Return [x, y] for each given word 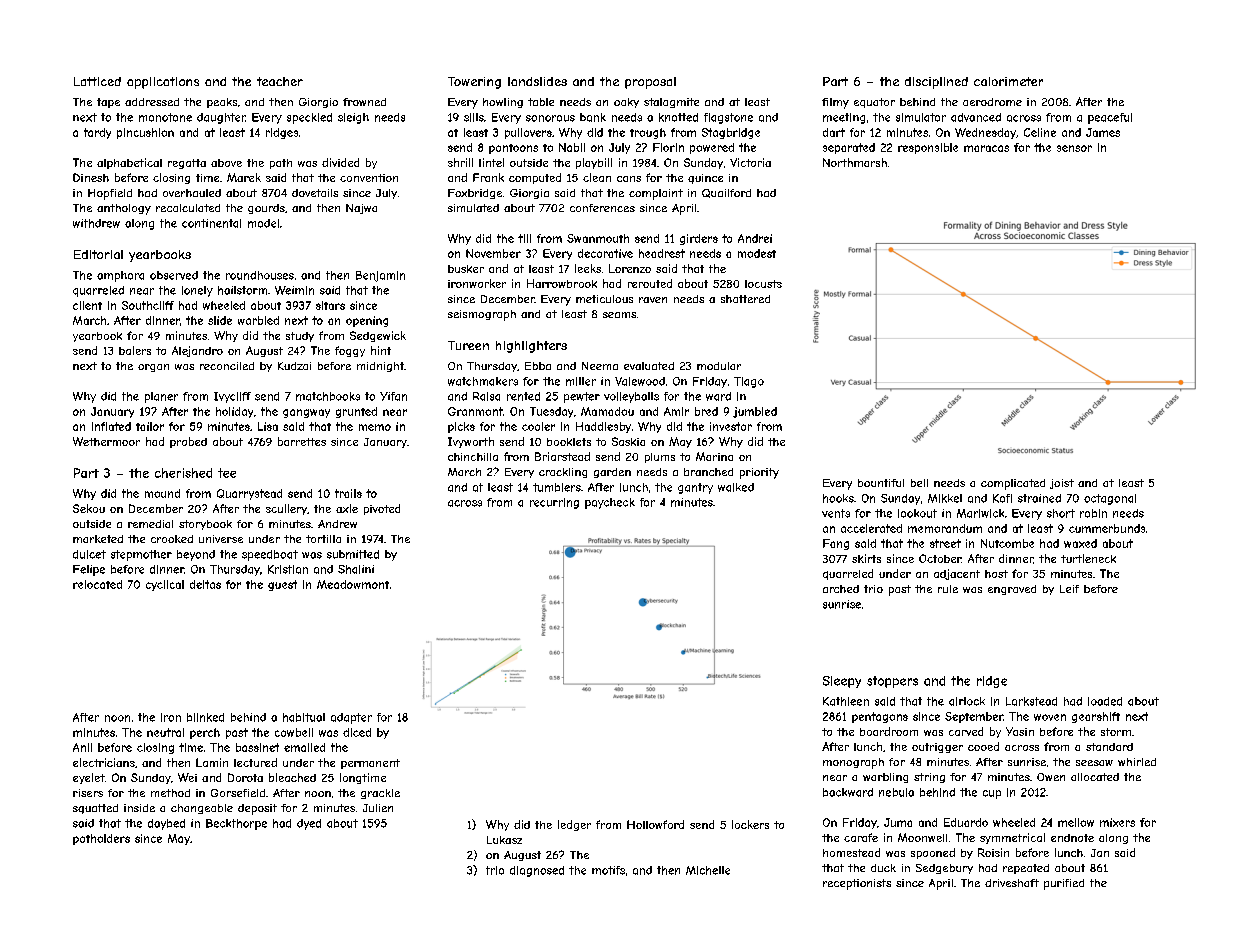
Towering [474, 83]
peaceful [1110, 118]
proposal [650, 83]
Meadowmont [353, 584]
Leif [1069, 589]
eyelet [89, 778]
